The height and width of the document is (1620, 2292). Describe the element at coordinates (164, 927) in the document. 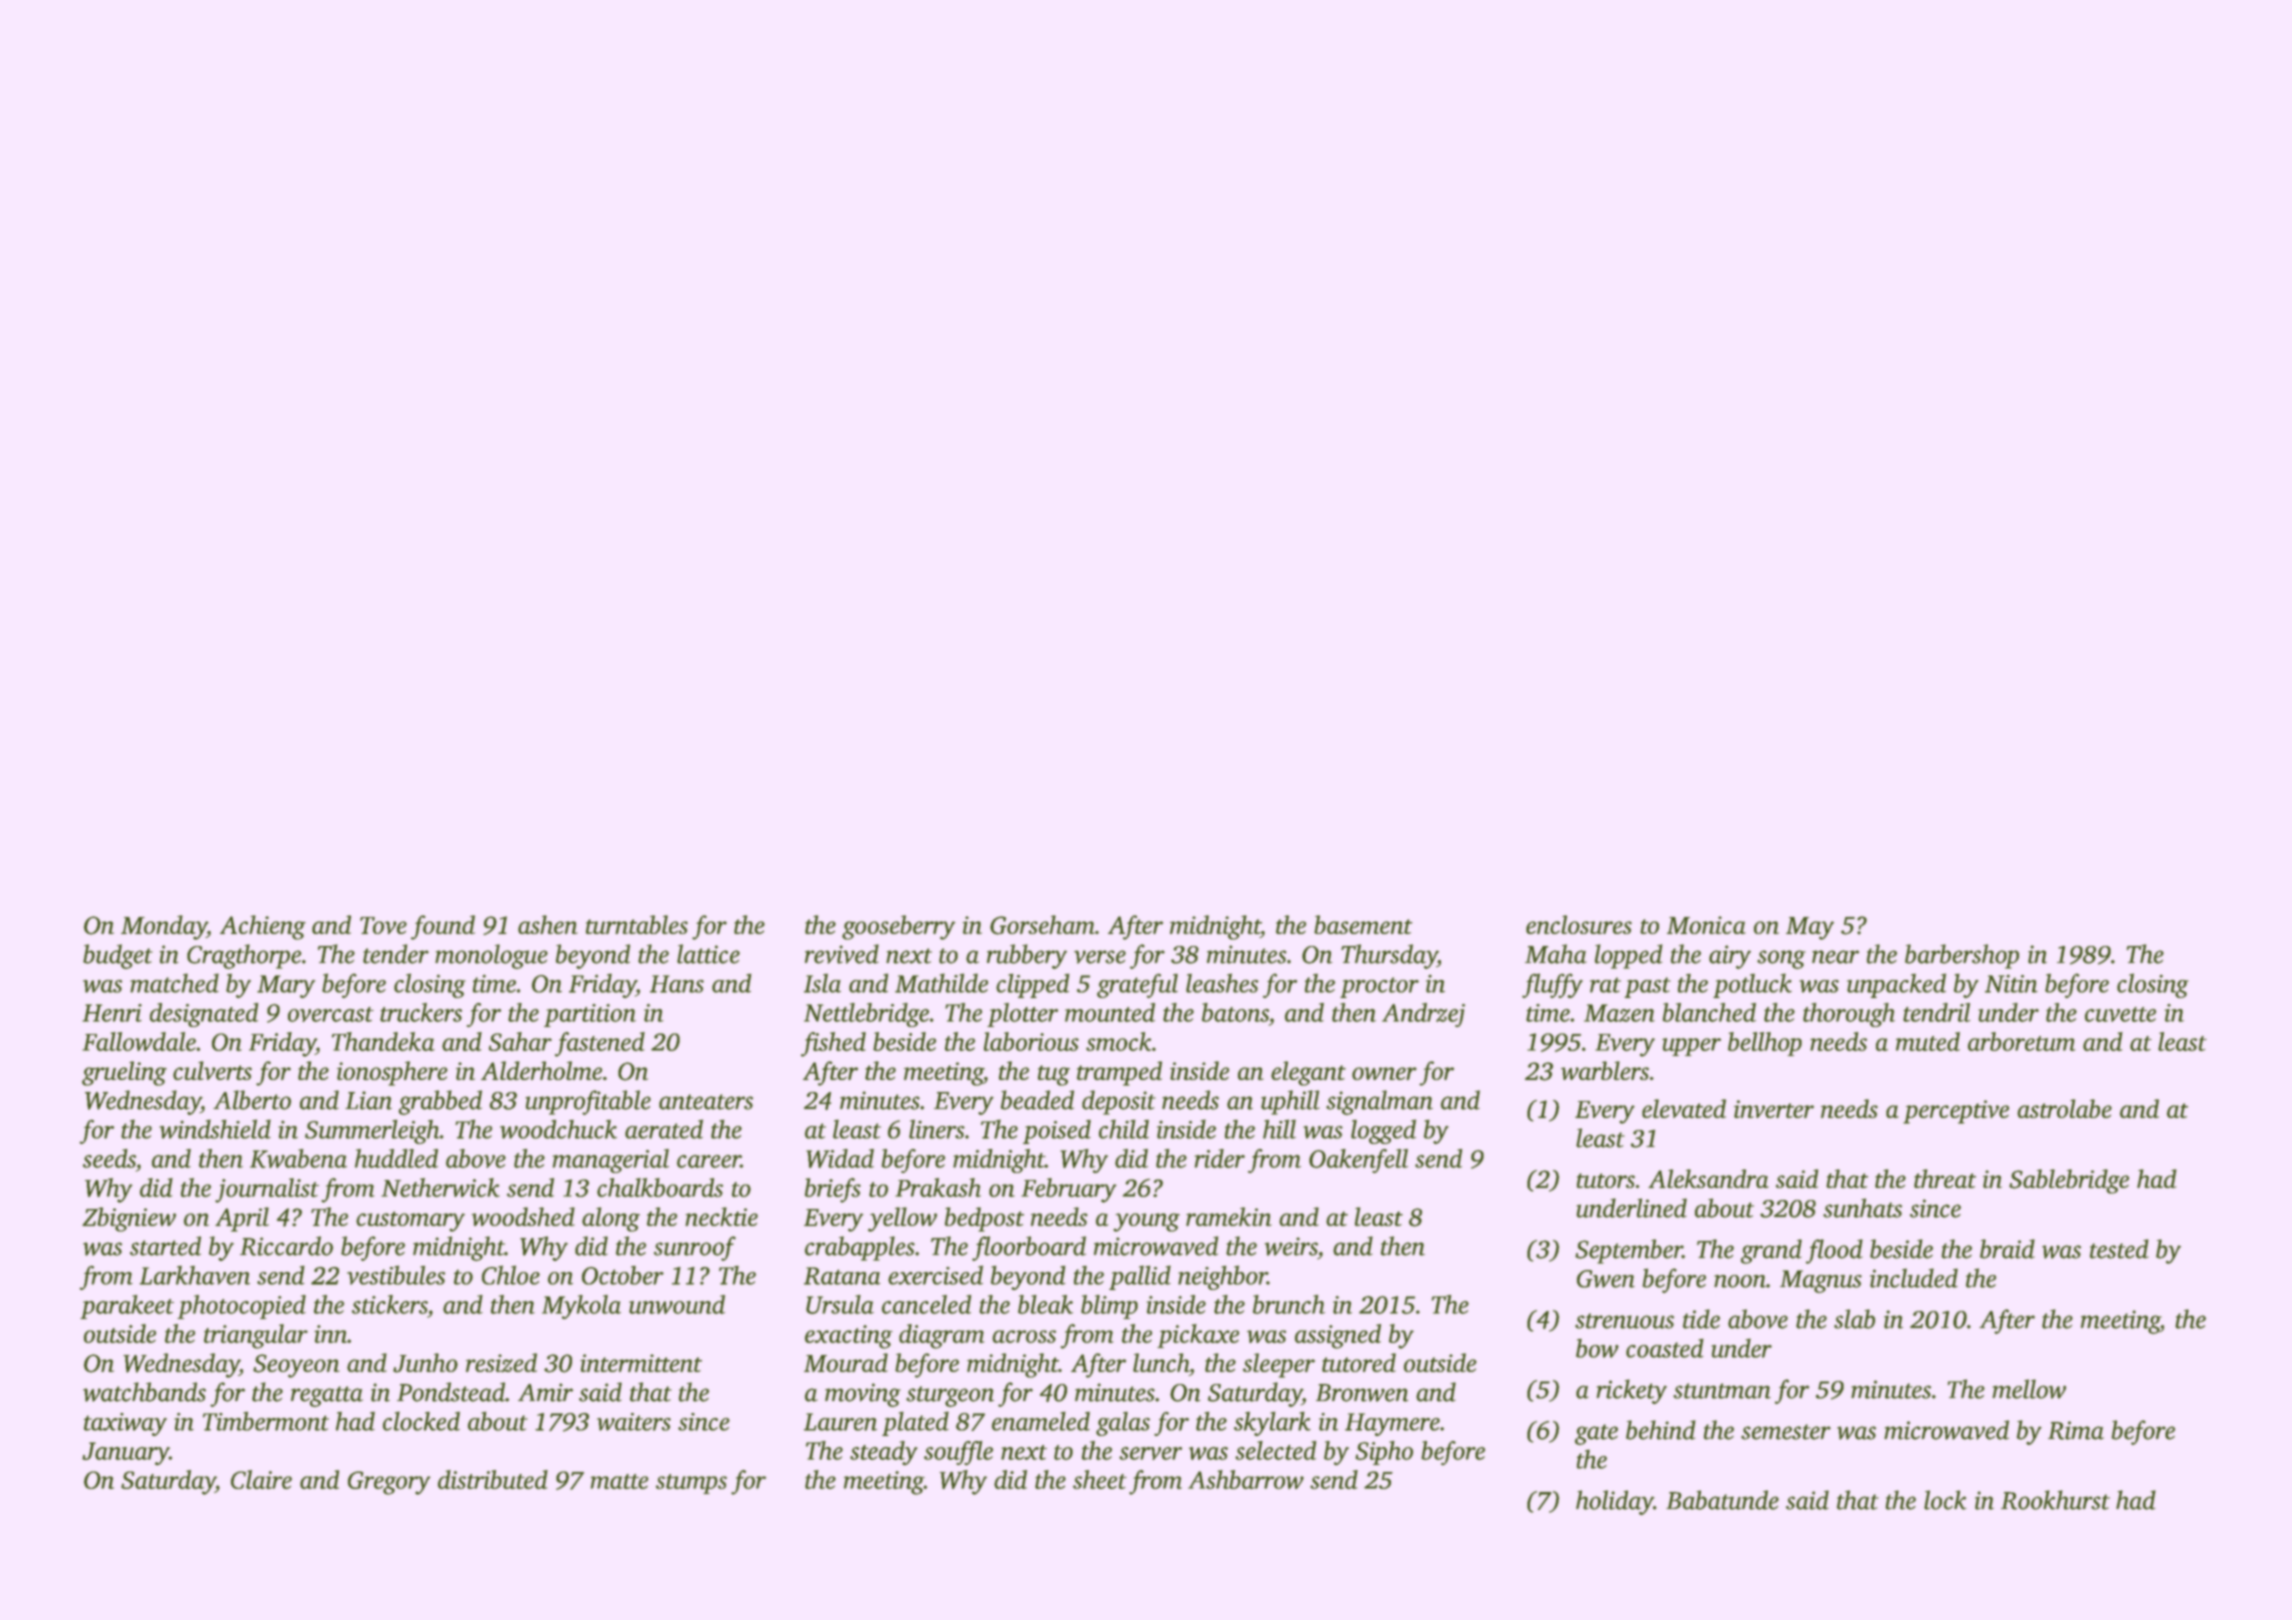

I see `Monday` at that location.
